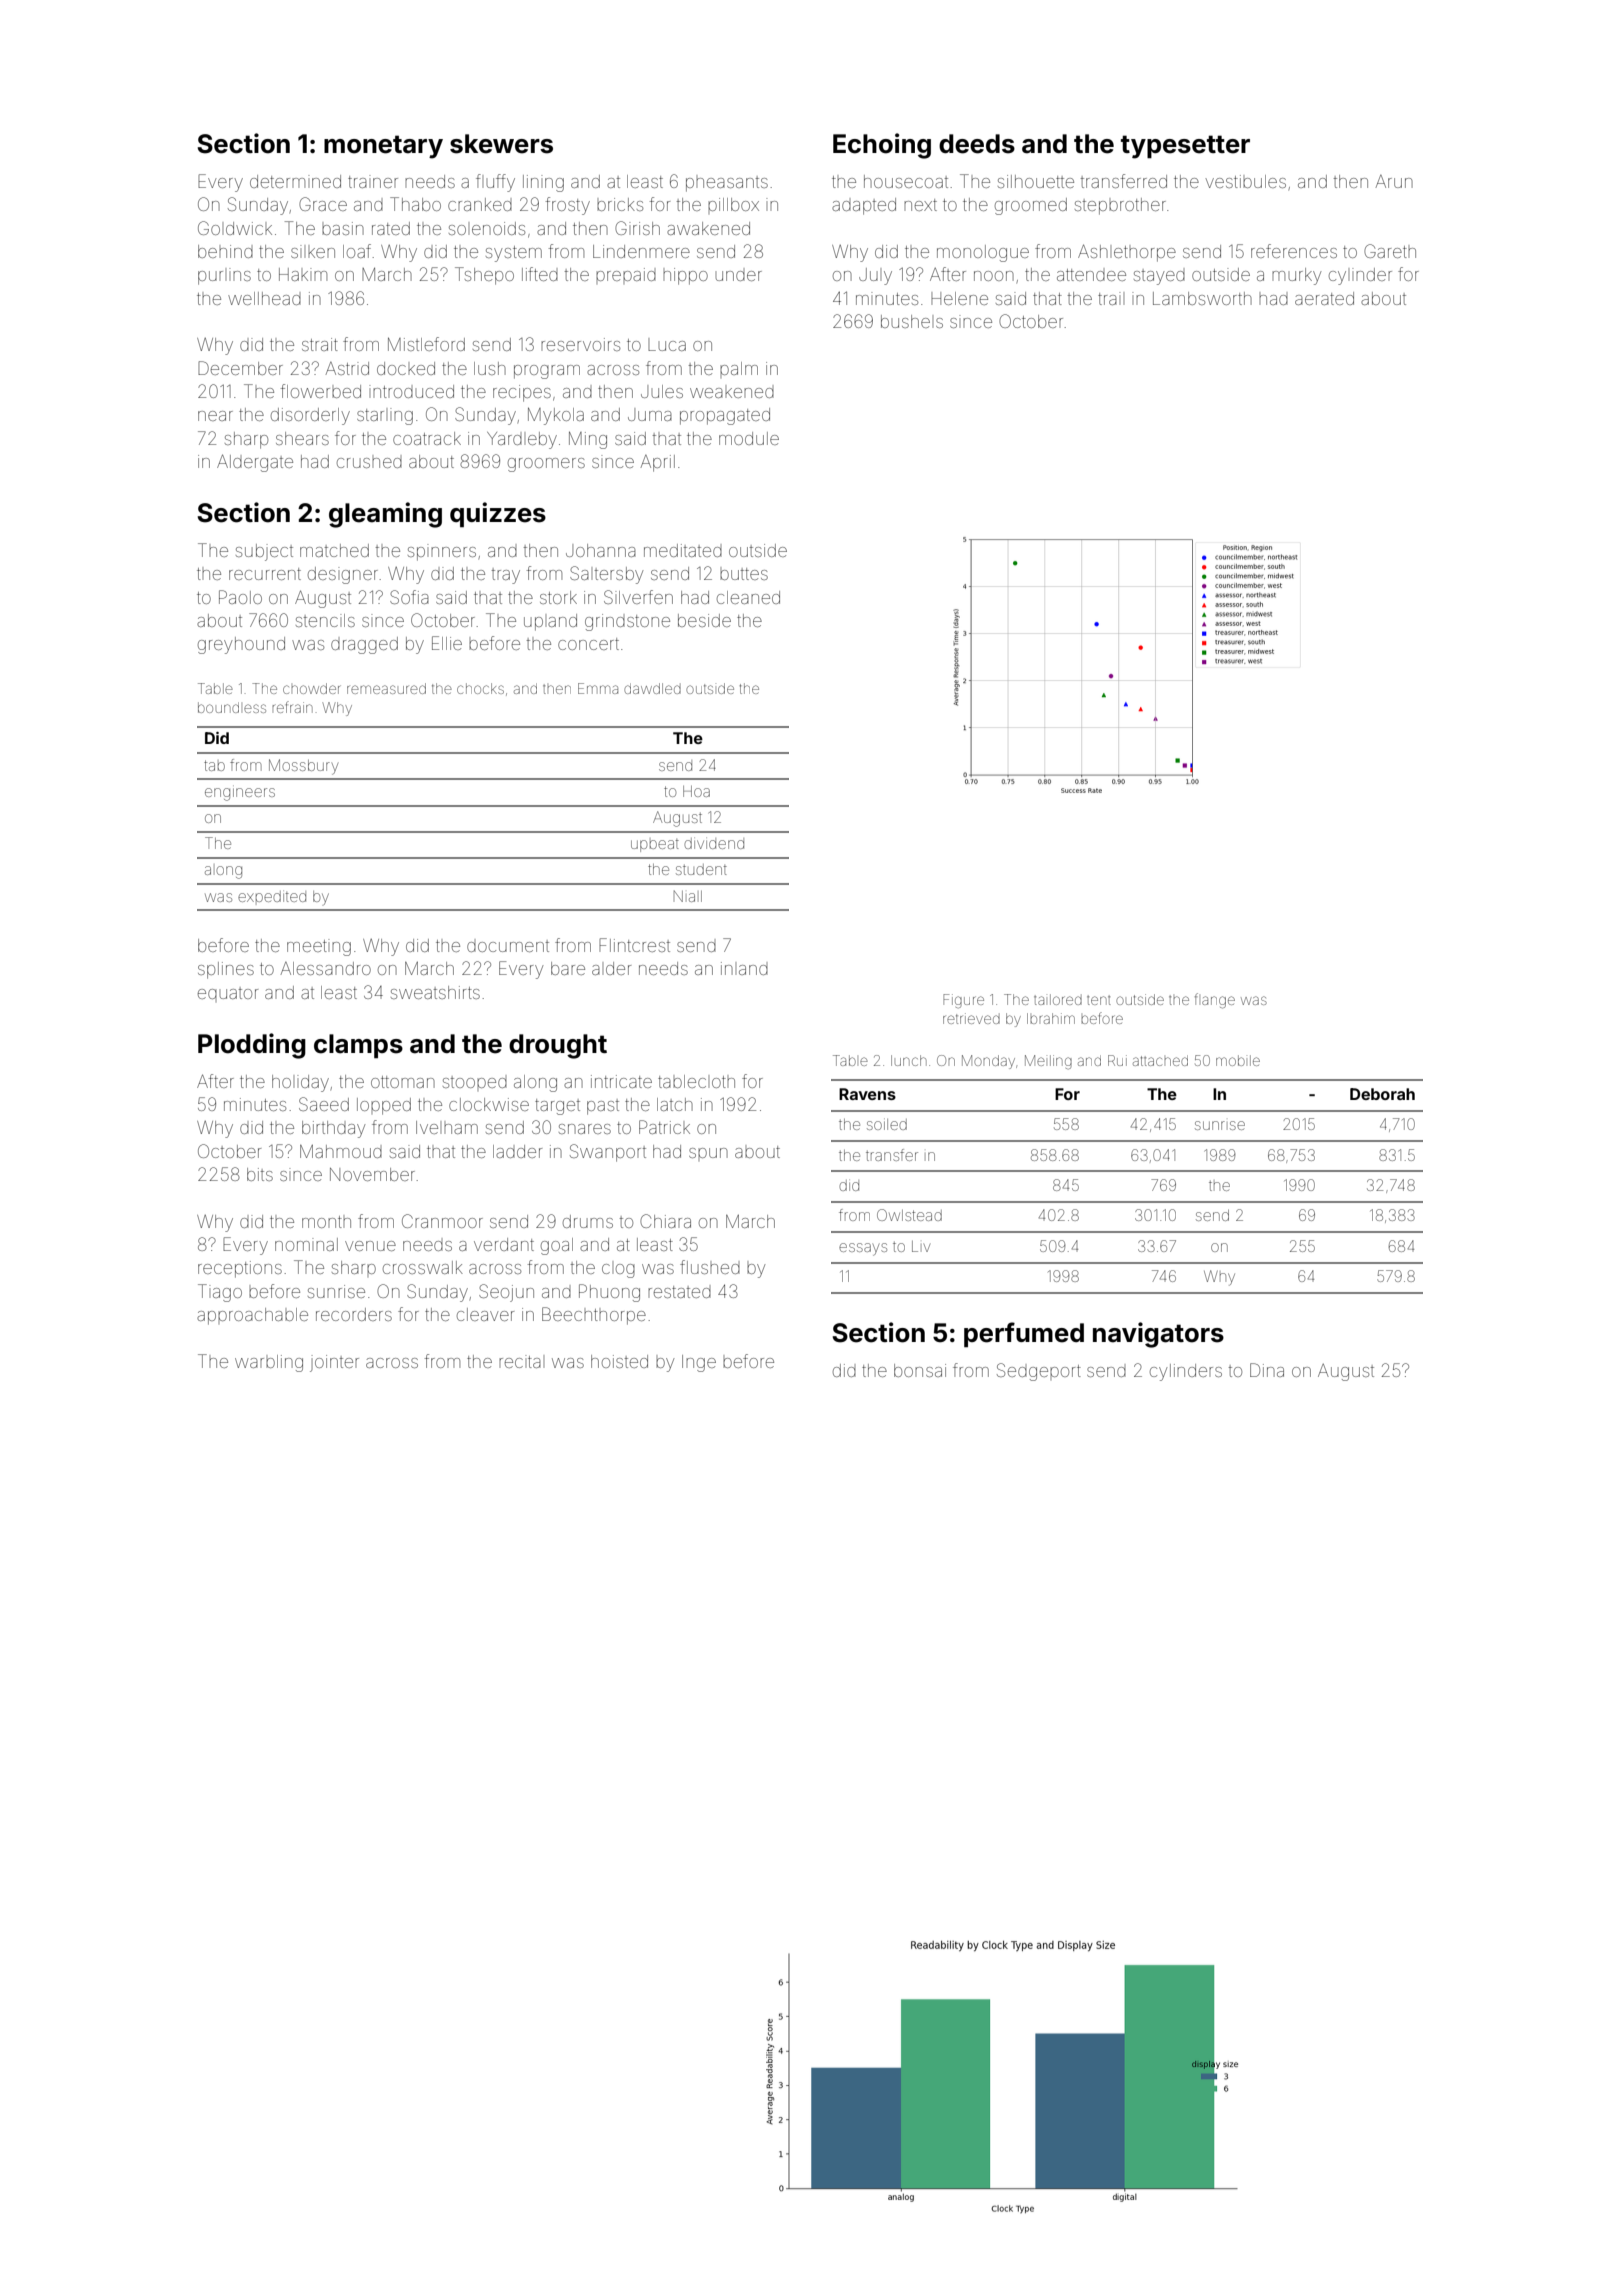  What do you see at coordinates (1099, 1000) in the screenshot?
I see `tent` at bounding box center [1099, 1000].
